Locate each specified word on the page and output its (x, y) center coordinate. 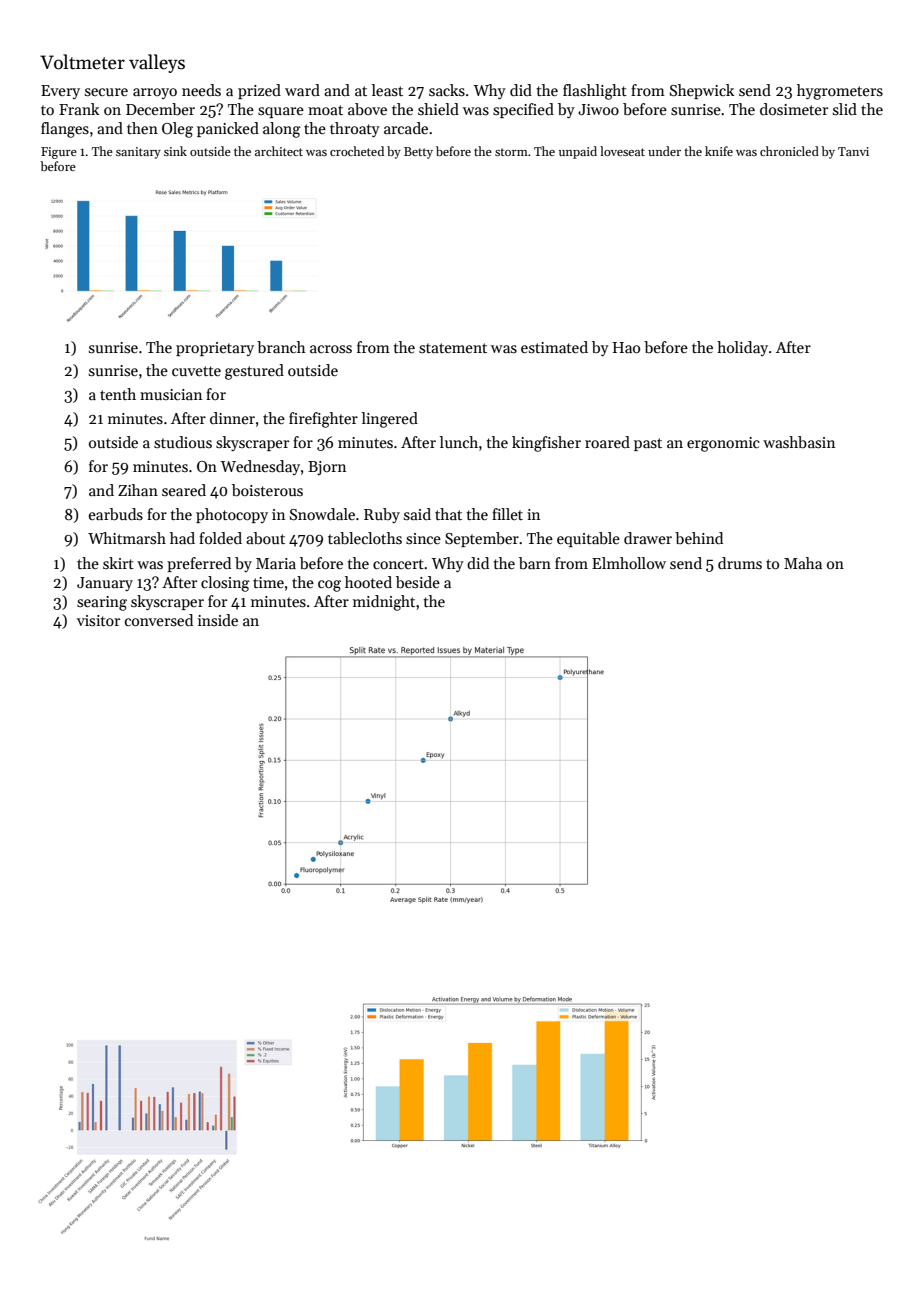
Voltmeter (82, 62)
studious (183, 442)
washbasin (799, 442)
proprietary (215, 349)
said (417, 514)
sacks (447, 90)
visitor (98, 620)
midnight (384, 603)
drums (740, 563)
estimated (554, 347)
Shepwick (702, 91)
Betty (418, 153)
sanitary (138, 153)
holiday (742, 348)
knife (719, 151)
